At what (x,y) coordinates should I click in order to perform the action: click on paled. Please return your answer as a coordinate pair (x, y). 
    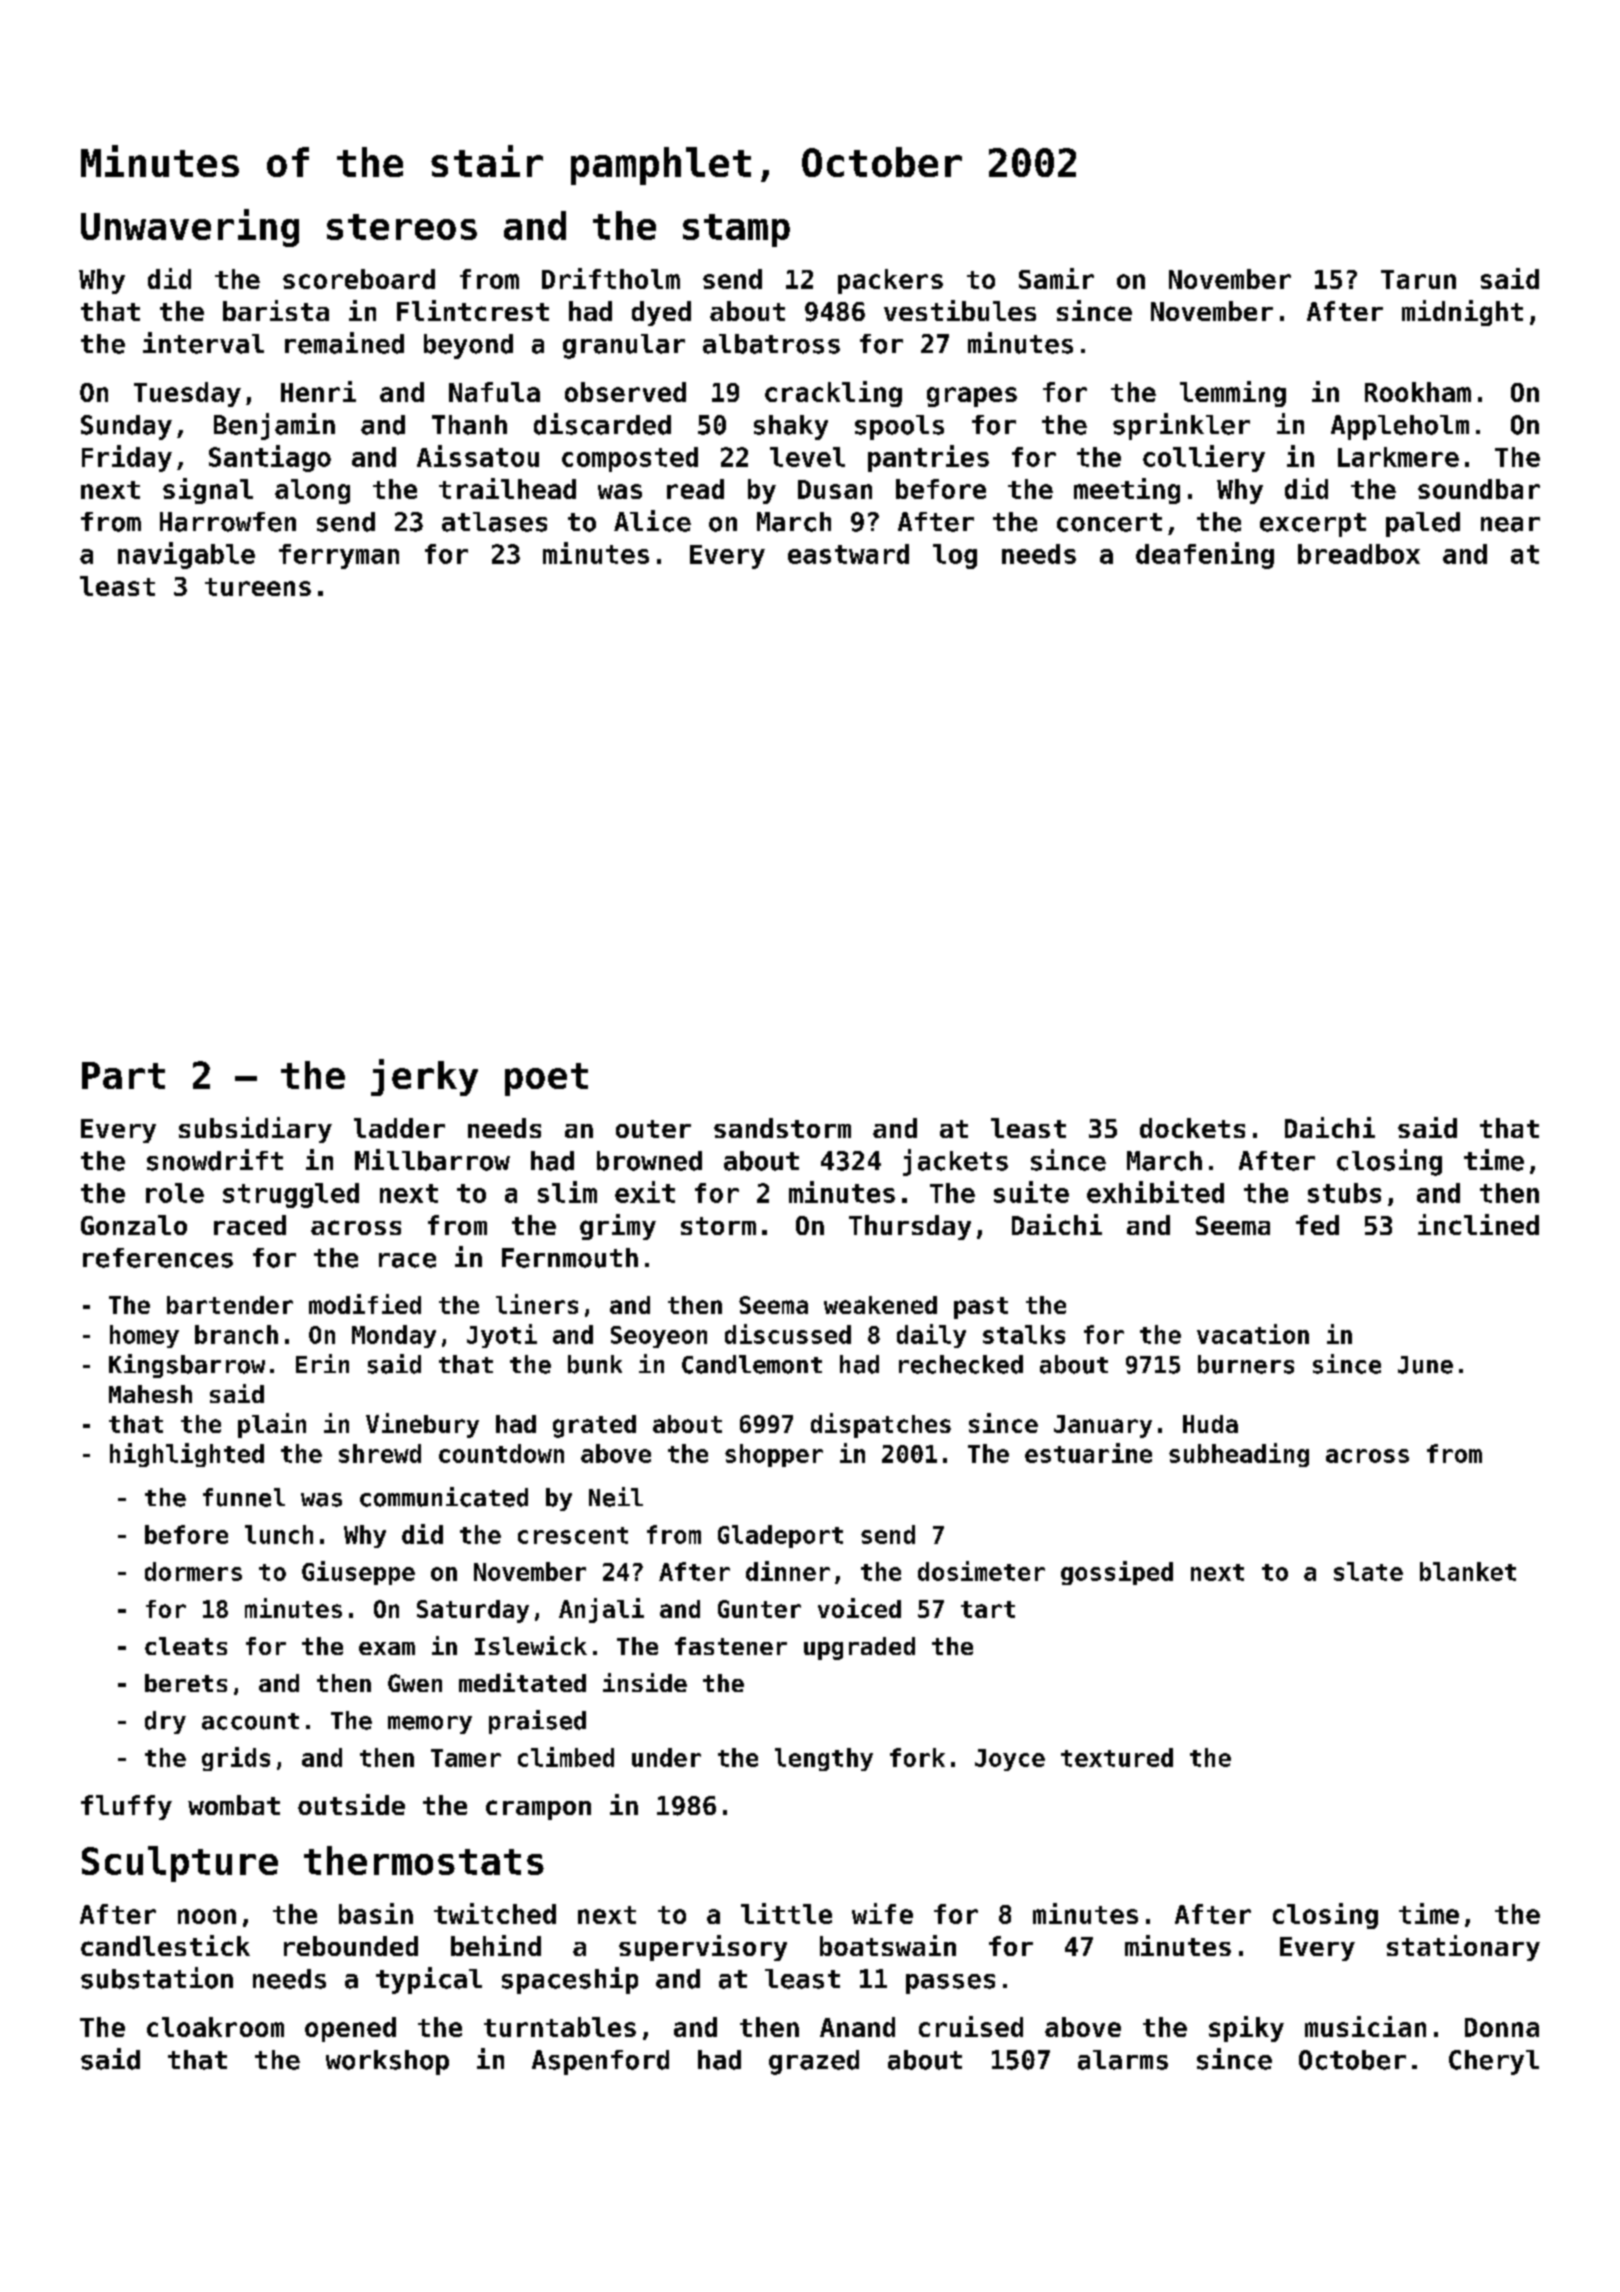
    Looking at the image, I should click on (1423, 524).
